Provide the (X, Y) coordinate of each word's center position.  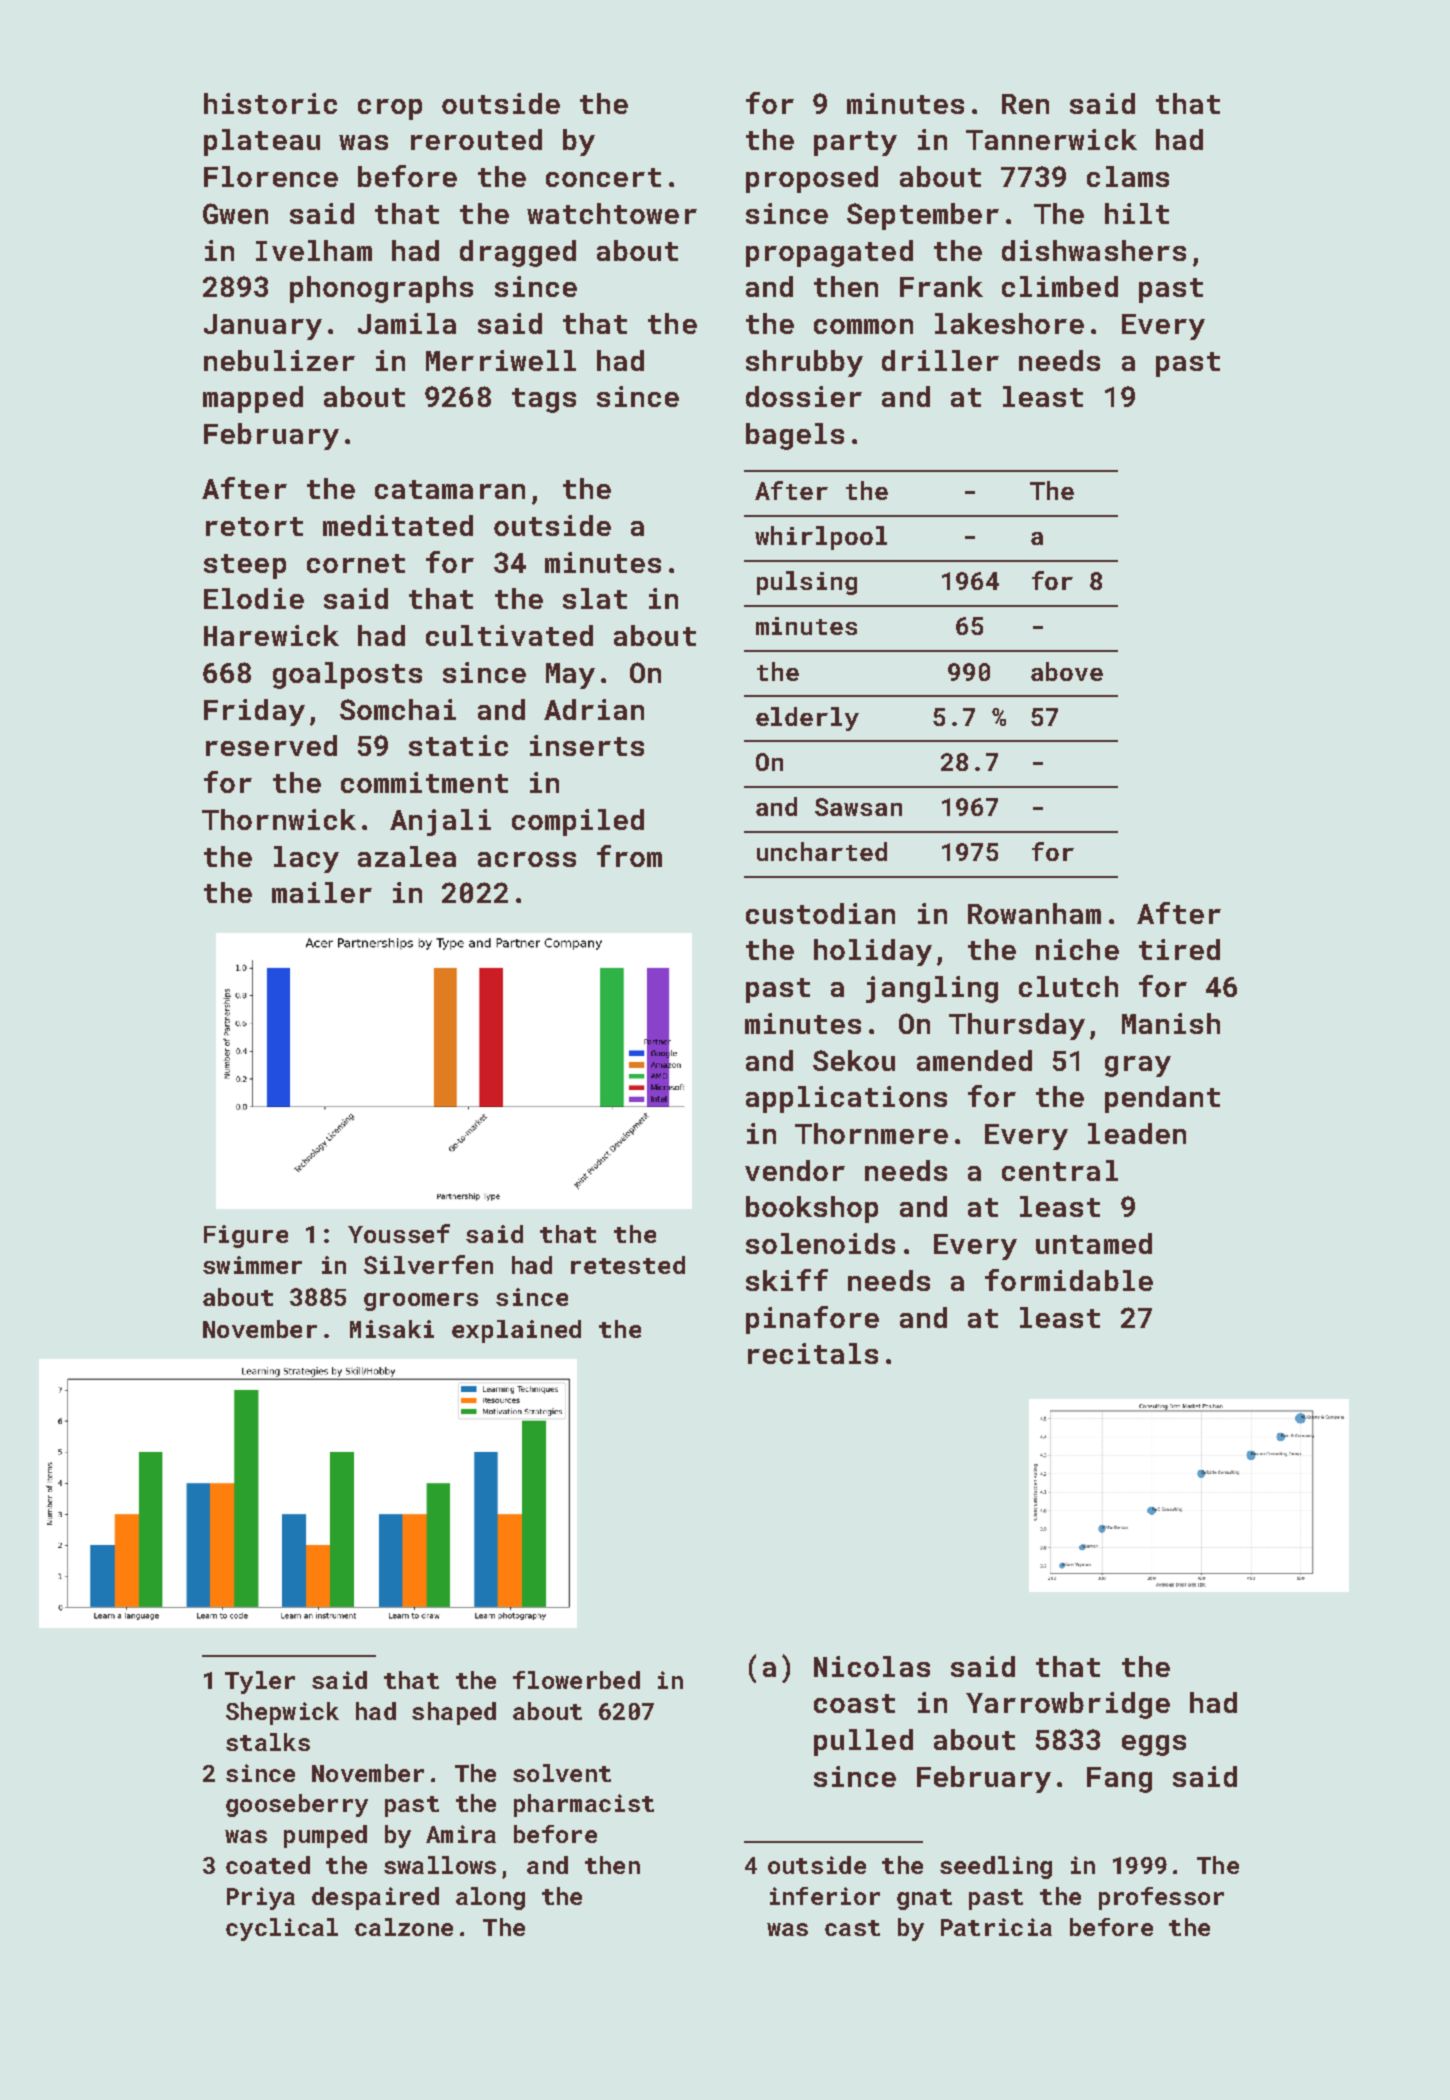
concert (603, 177)
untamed (1094, 1243)
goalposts (347, 675)
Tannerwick (1051, 139)
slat (595, 598)
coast (854, 1703)
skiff (787, 1280)
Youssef (399, 1233)
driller (940, 360)
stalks (268, 1742)
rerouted (476, 139)
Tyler (260, 1682)
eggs (1154, 1745)
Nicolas (872, 1666)
